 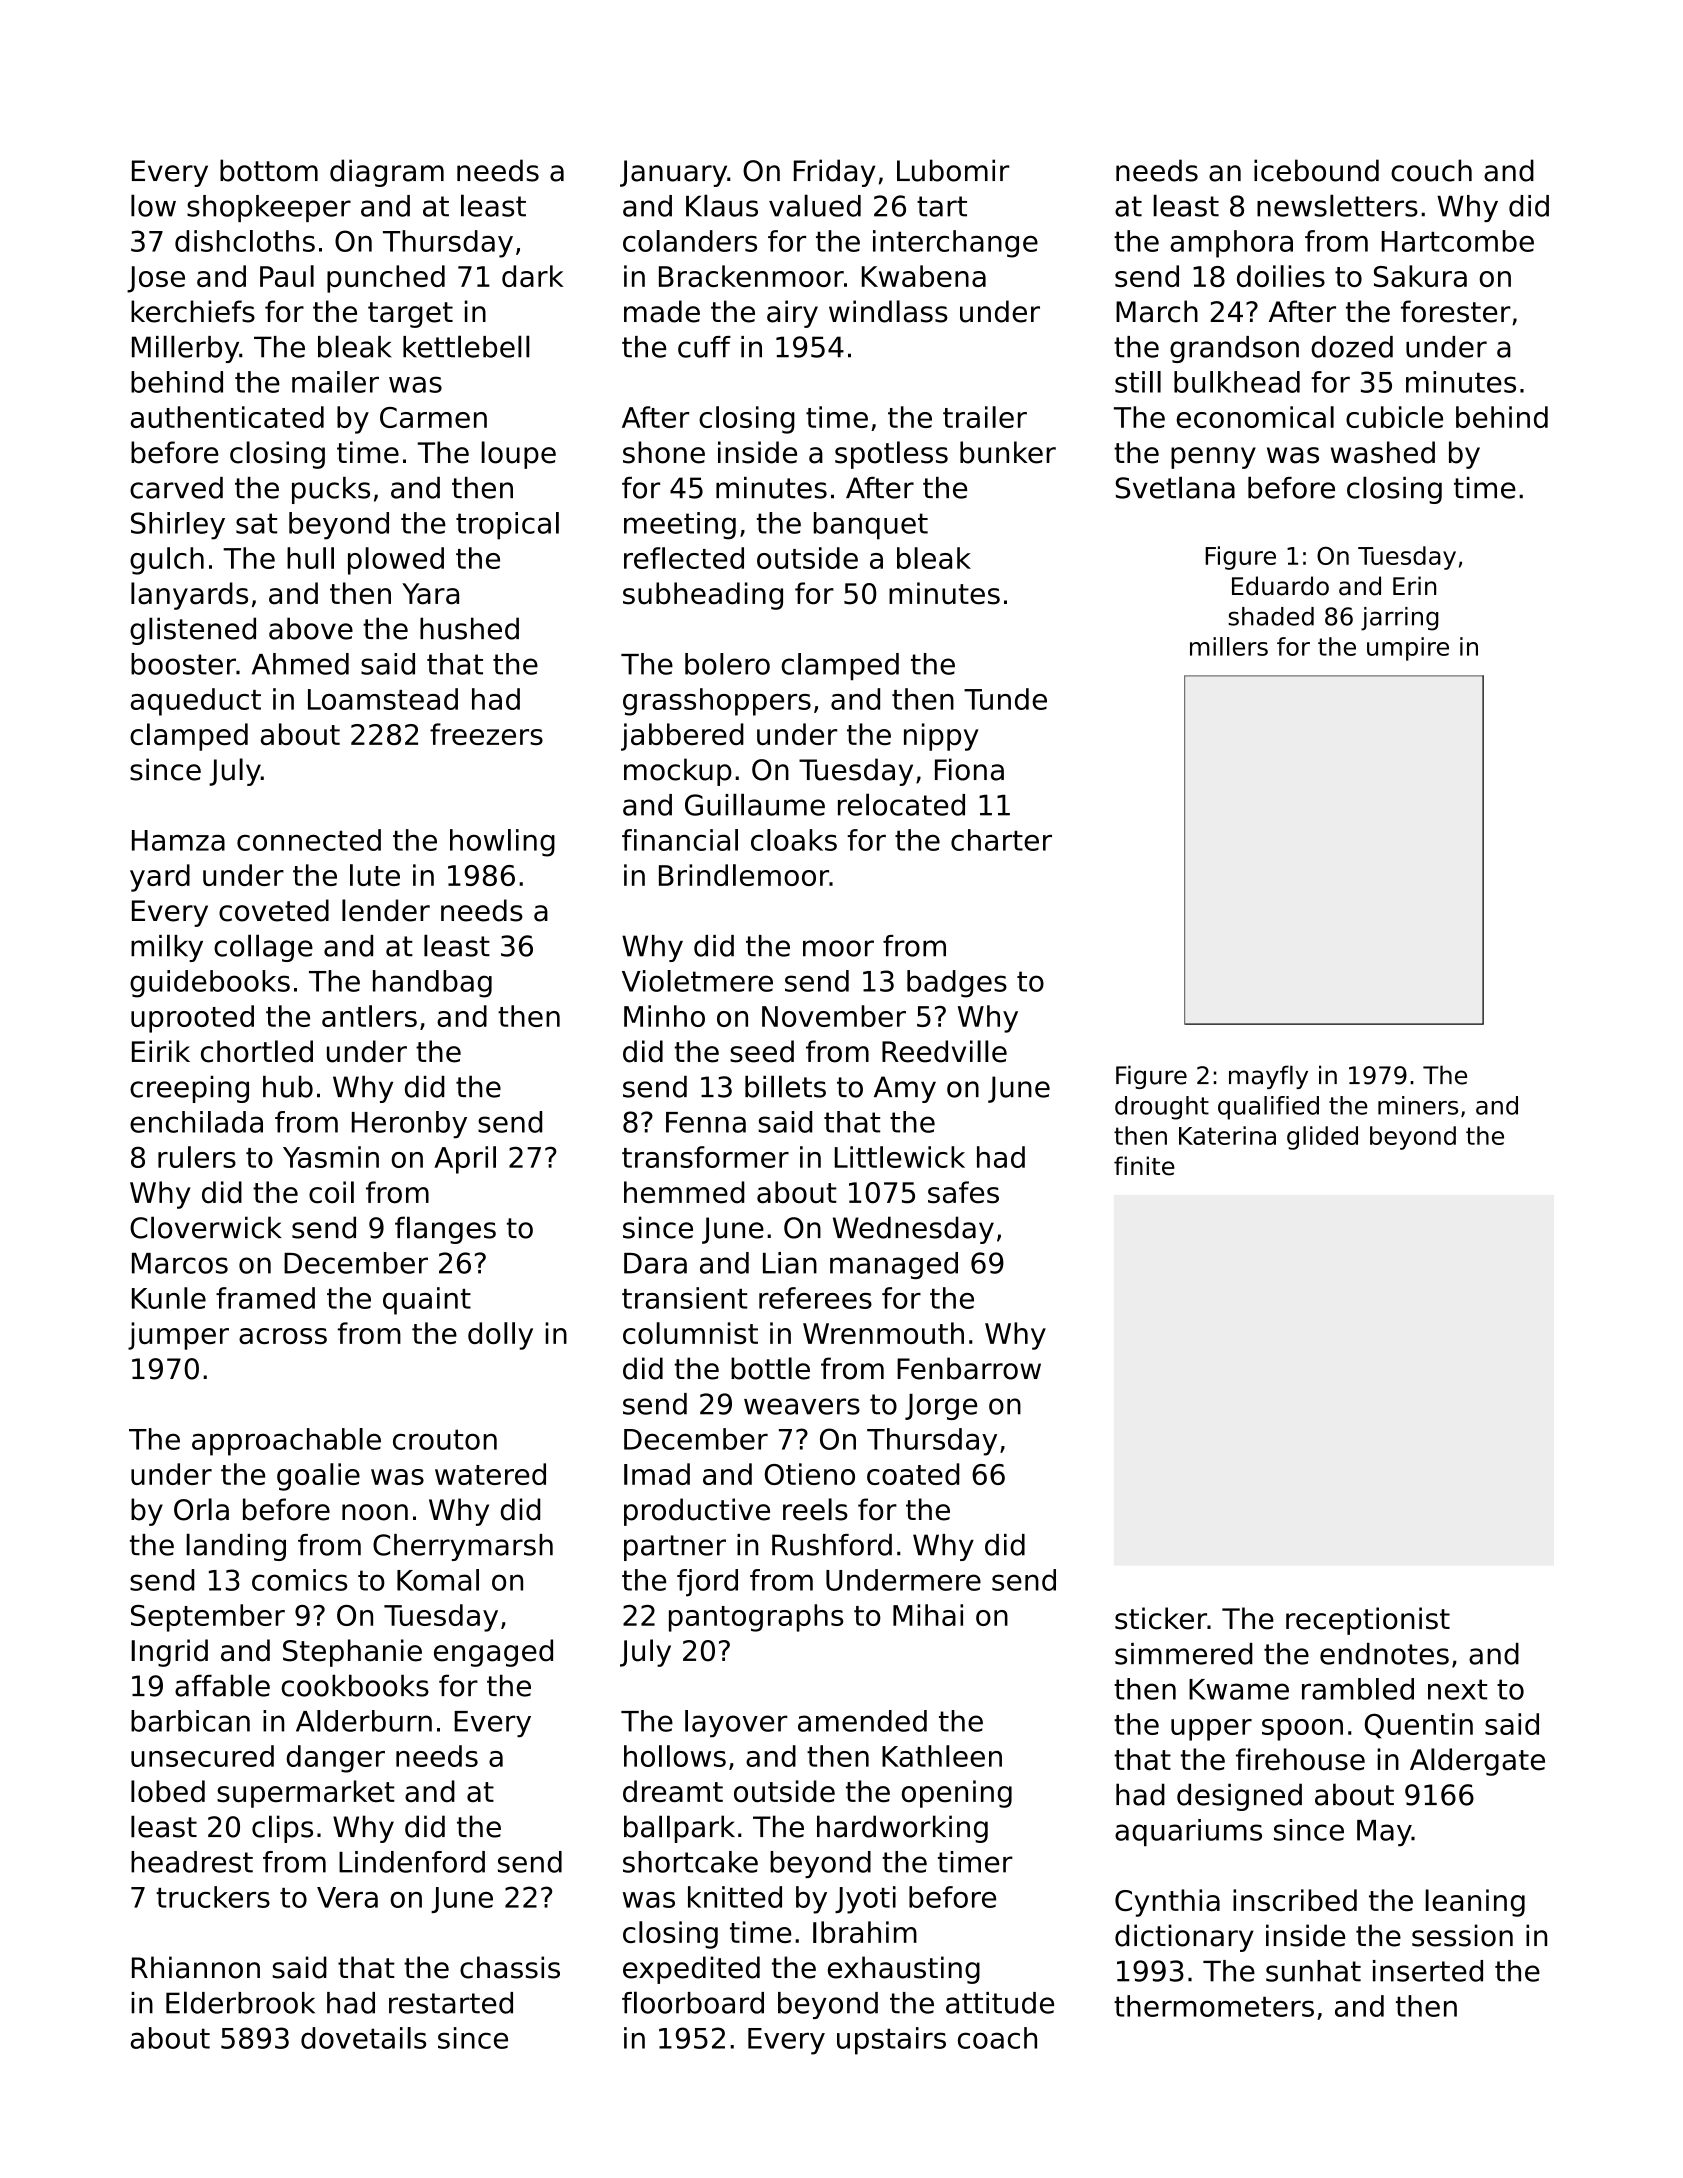 I want to click on Marcos, so click(x=180, y=1263).
